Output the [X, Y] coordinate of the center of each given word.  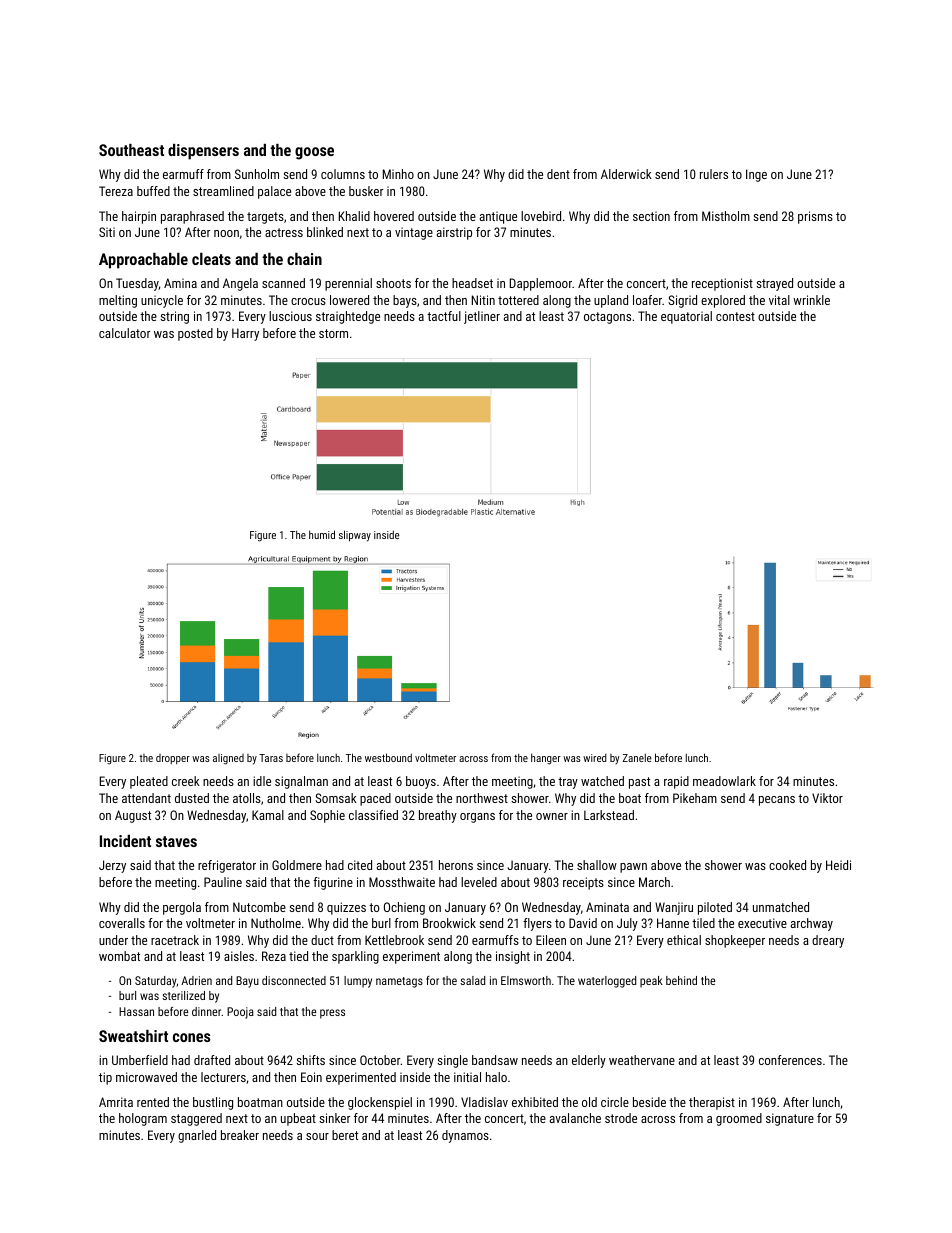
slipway [355, 536]
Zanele [637, 757]
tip [105, 1078]
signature [790, 1119]
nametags [399, 982]
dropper [173, 759]
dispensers [203, 152]
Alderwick [626, 174]
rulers [714, 174]
